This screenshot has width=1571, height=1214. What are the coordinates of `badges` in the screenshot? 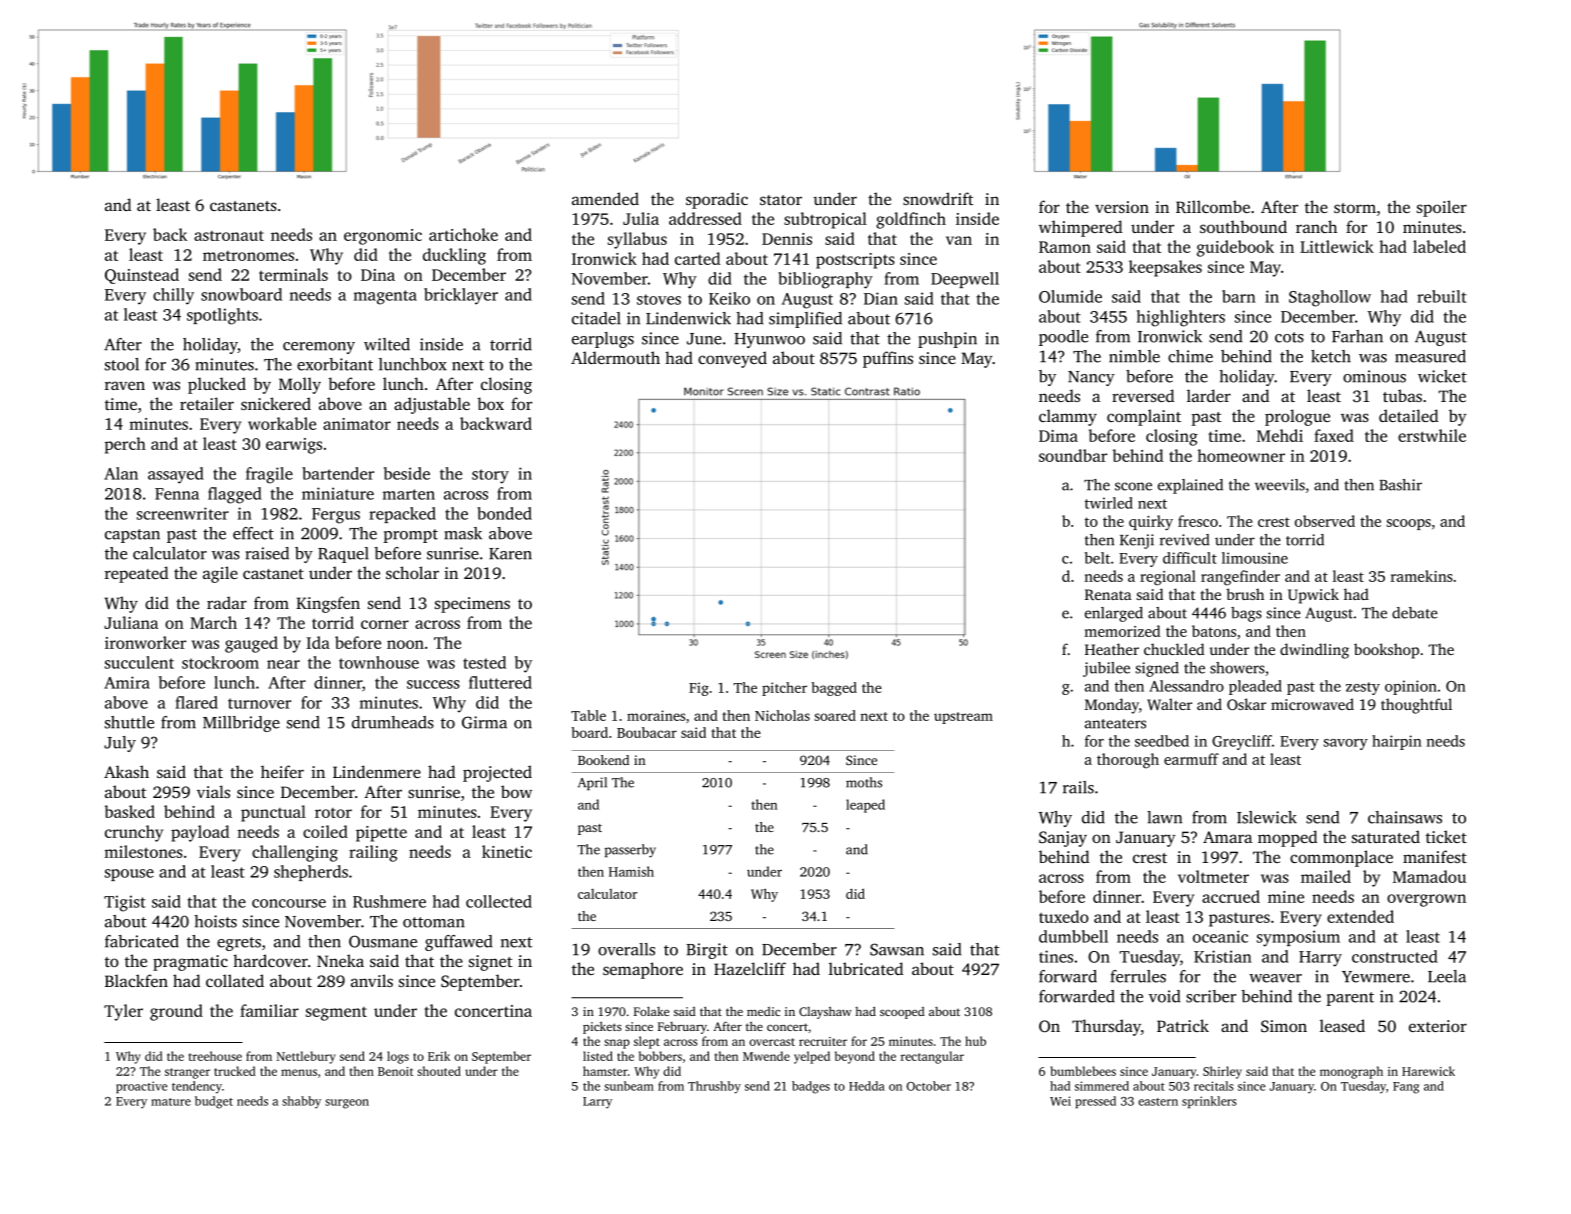 It's located at (811, 1087).
